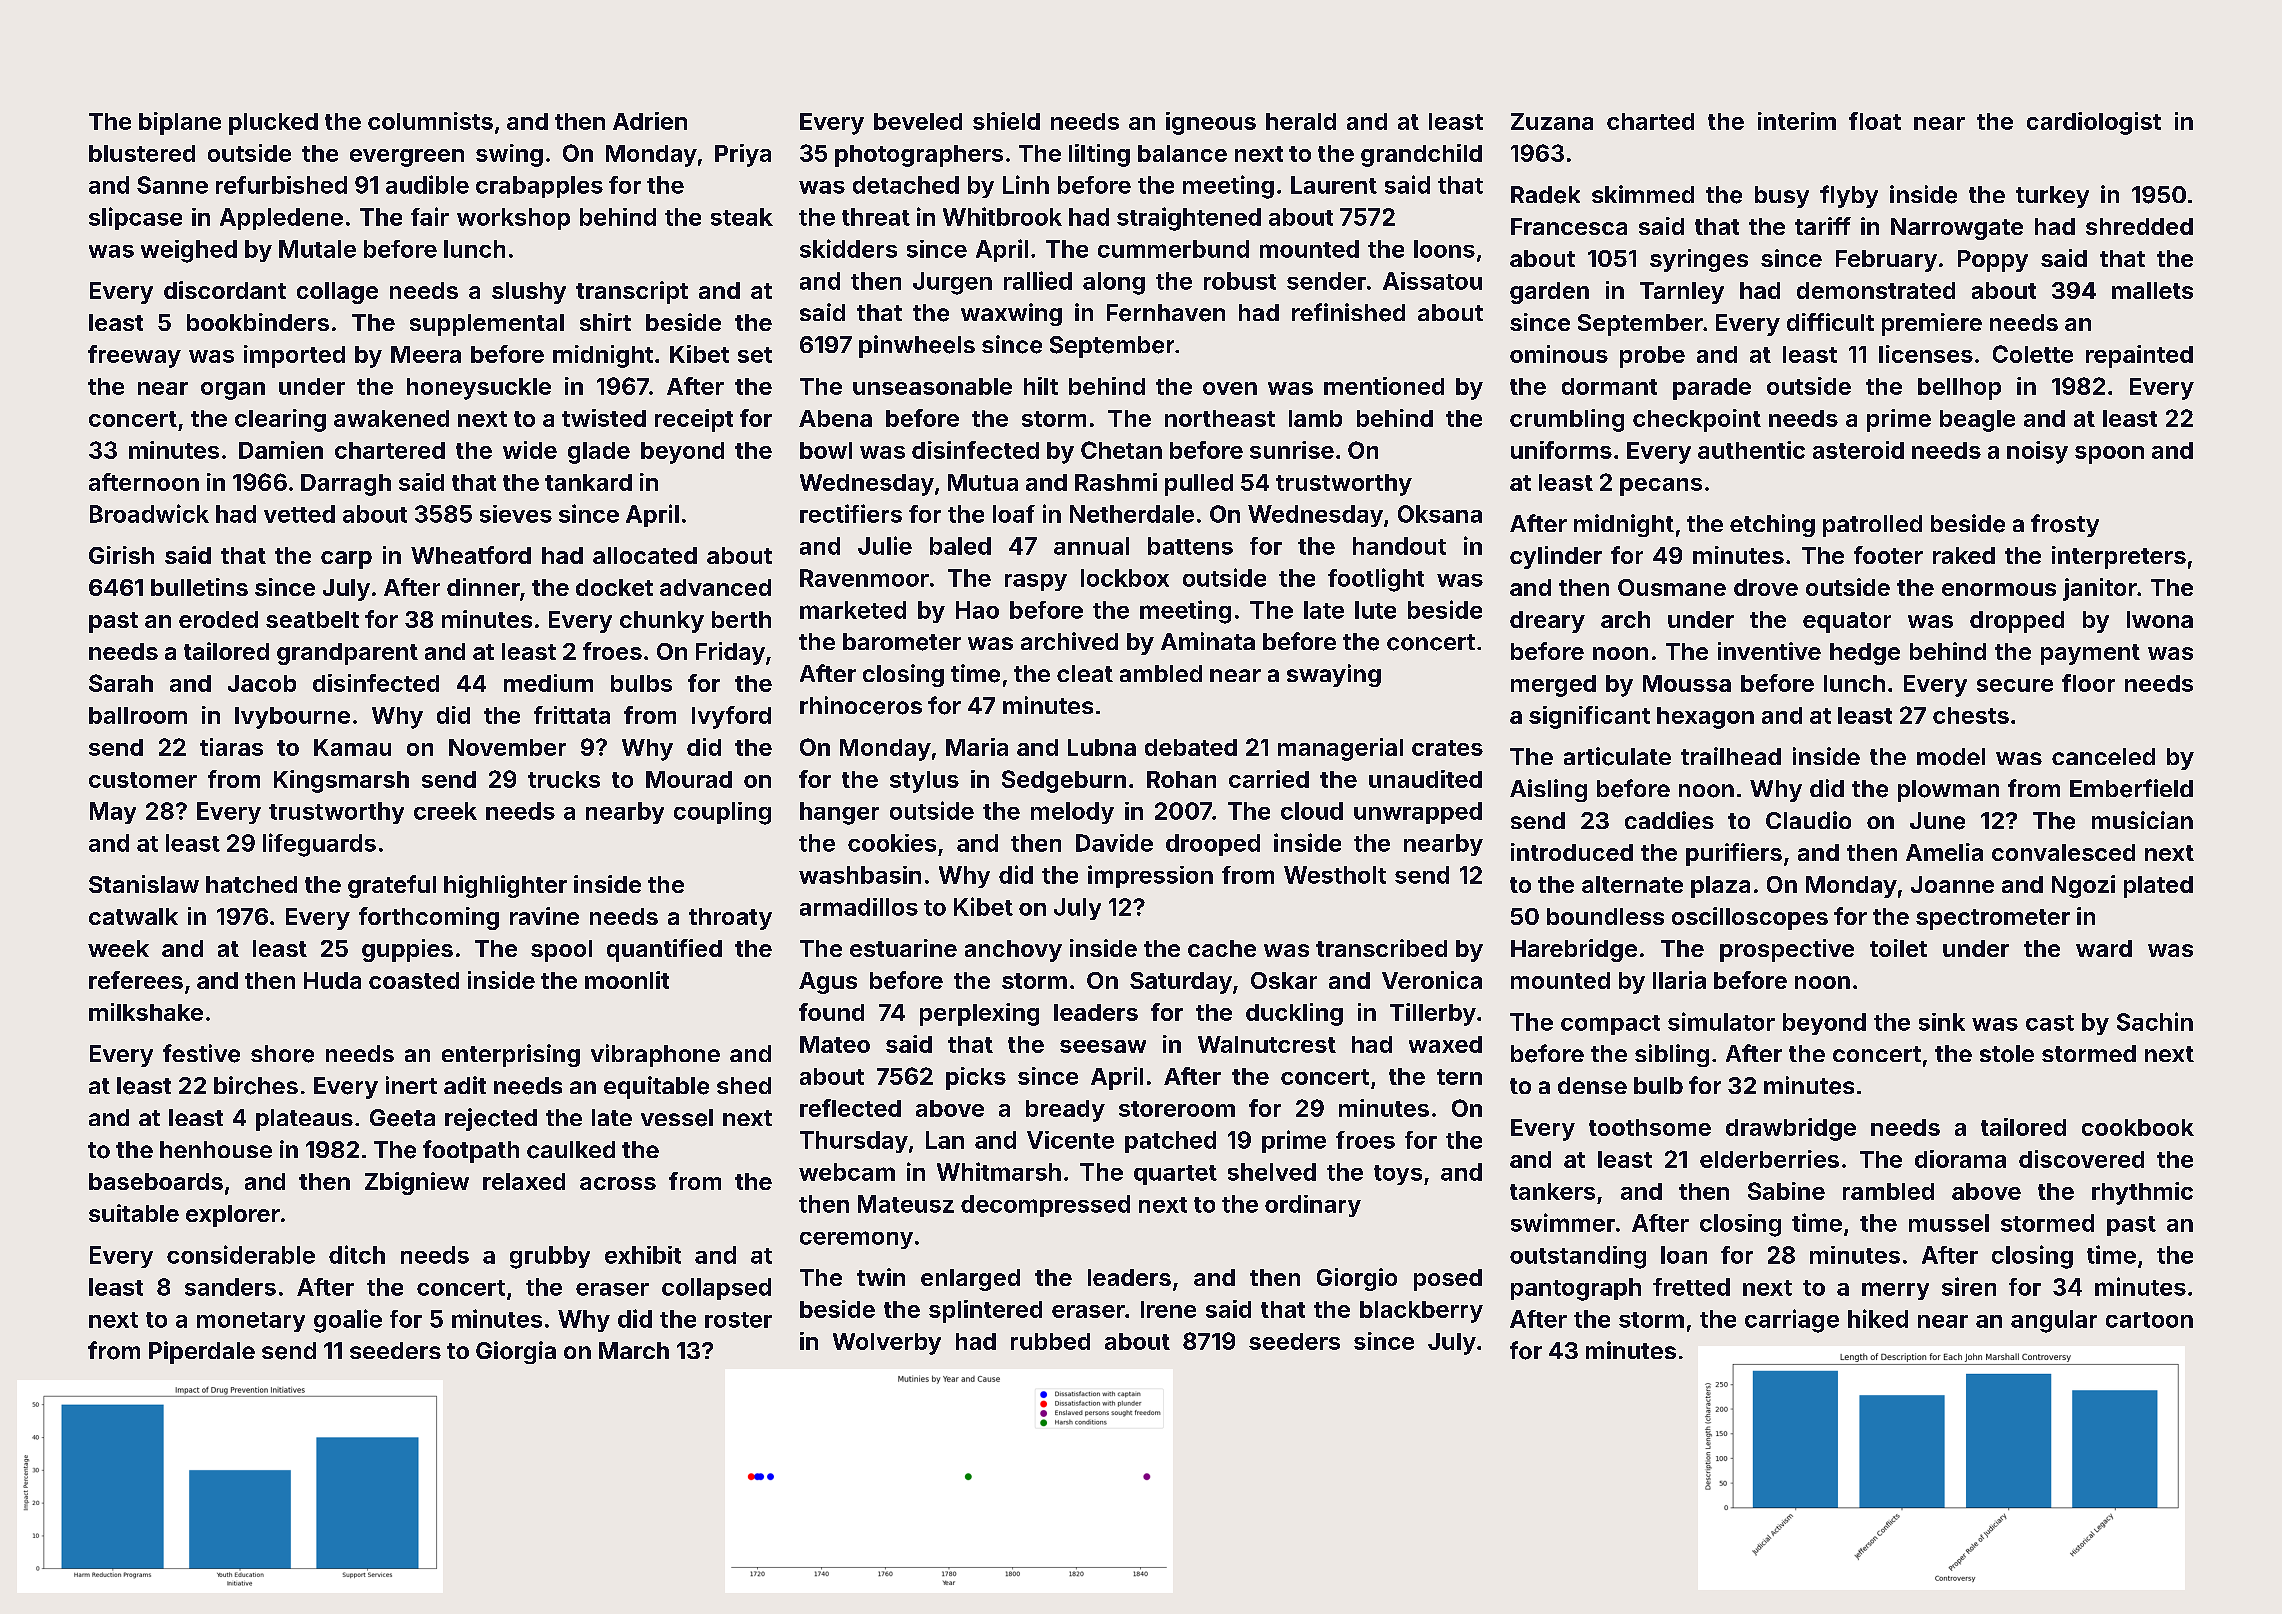  I want to click on Ngozi, so click(2083, 886).
